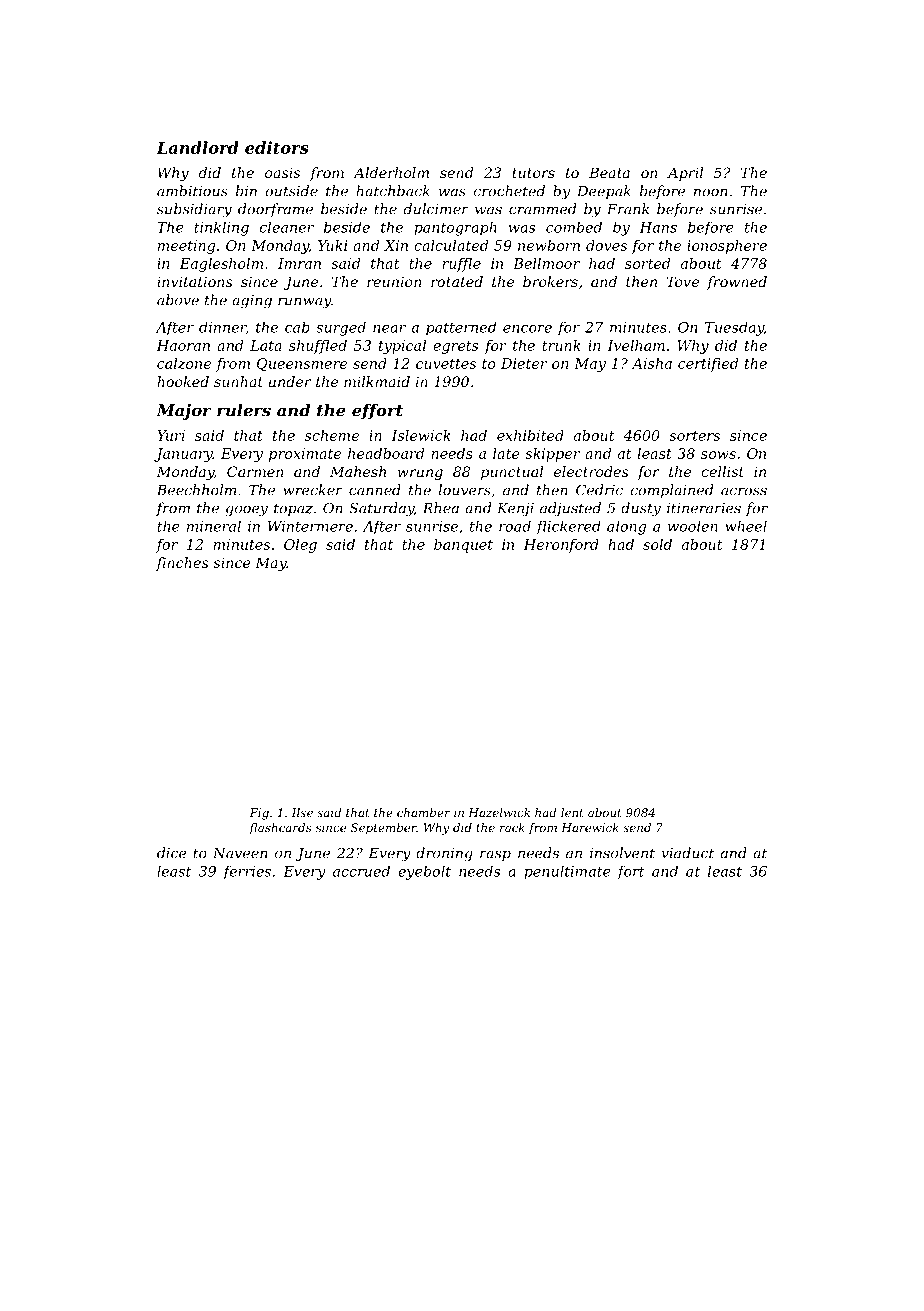 This document has width=924, height=1311. Describe the element at coordinates (424, 873) in the document. I see `eyebolt` at that location.
